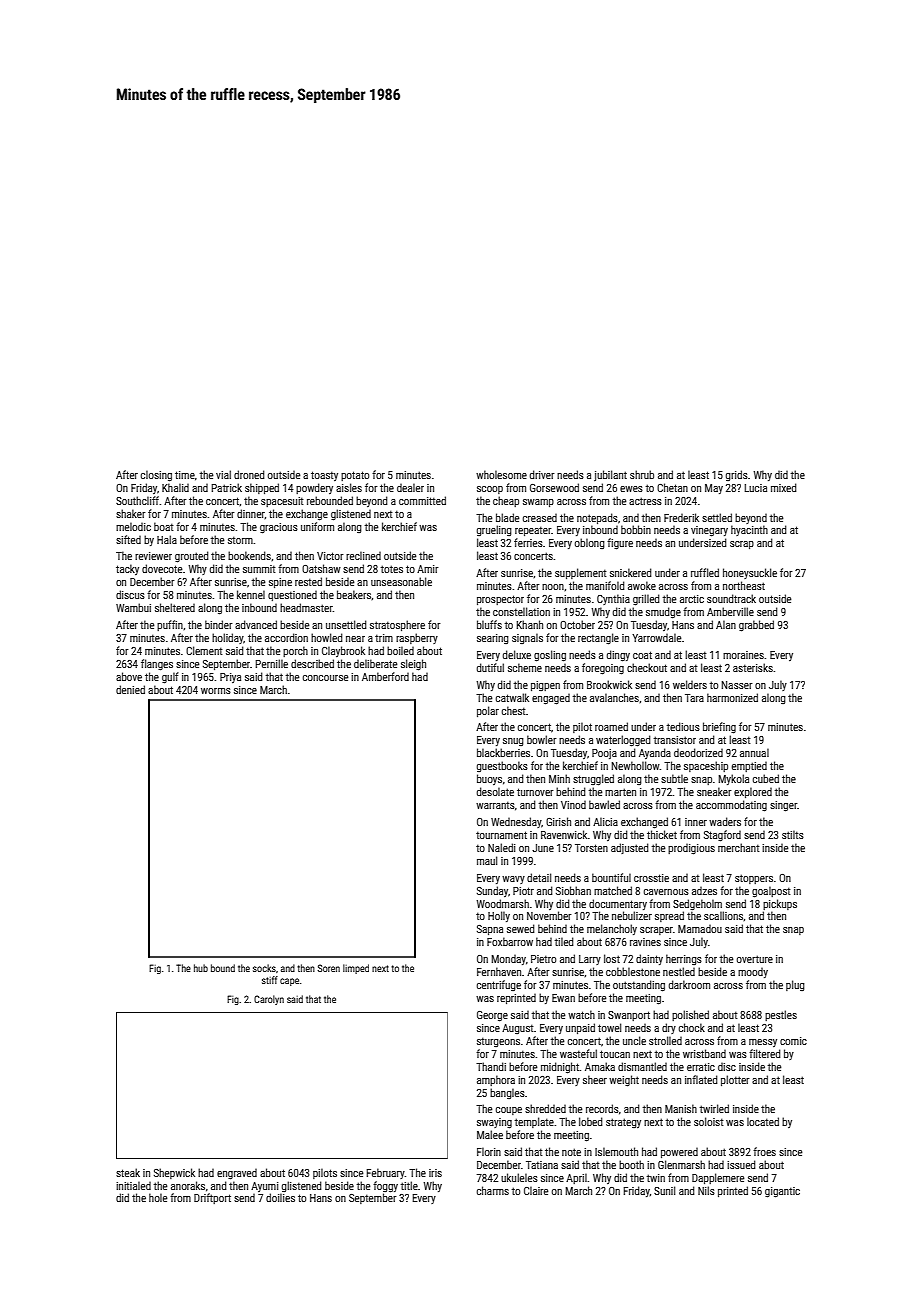  I want to click on polar, so click(488, 711).
